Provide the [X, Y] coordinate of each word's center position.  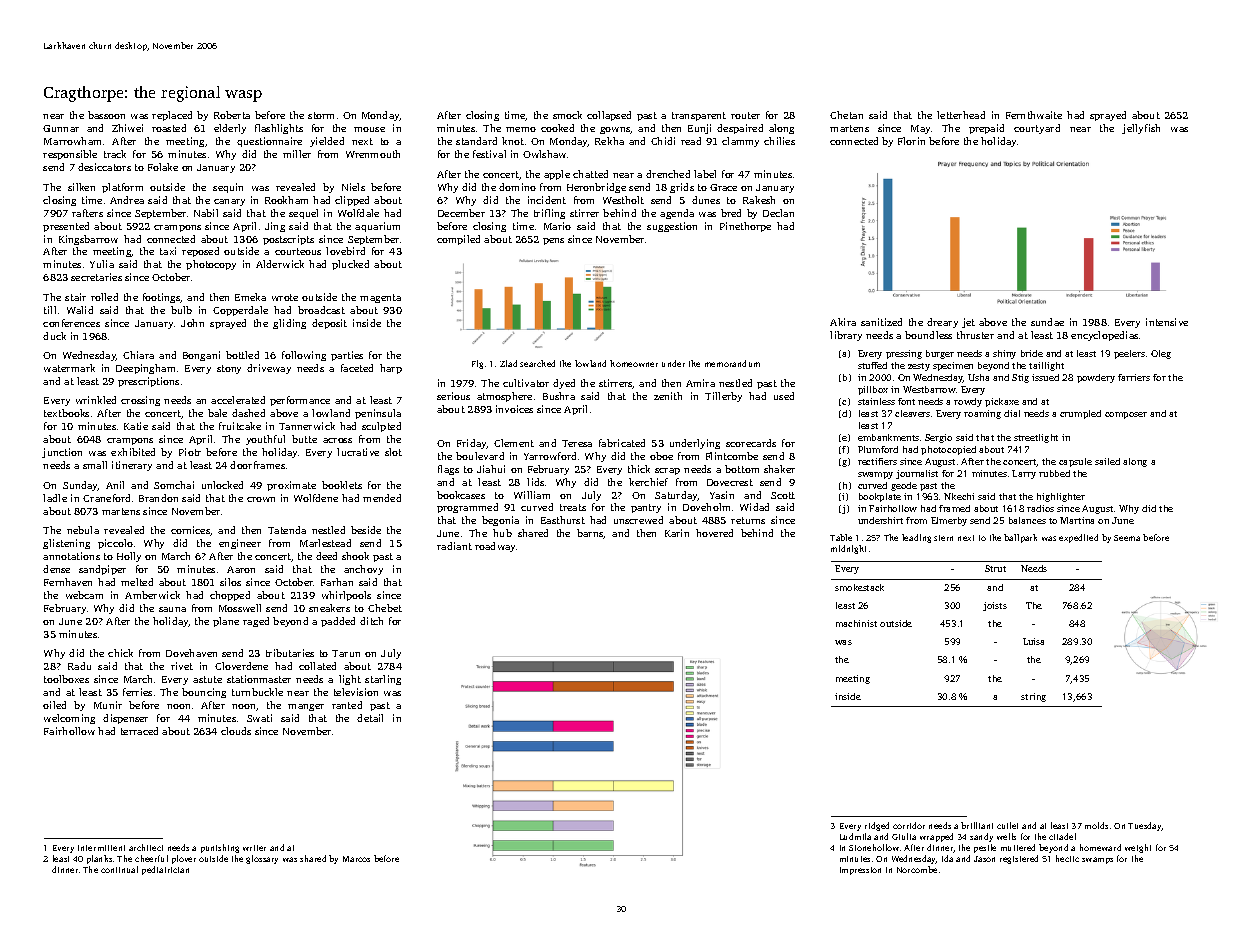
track [115, 154]
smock [567, 115]
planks [99, 859]
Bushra [559, 396]
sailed [1107, 461]
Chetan [846, 115]
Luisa [1033, 641]
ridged [877, 826]
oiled [54, 705]
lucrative [358, 452]
